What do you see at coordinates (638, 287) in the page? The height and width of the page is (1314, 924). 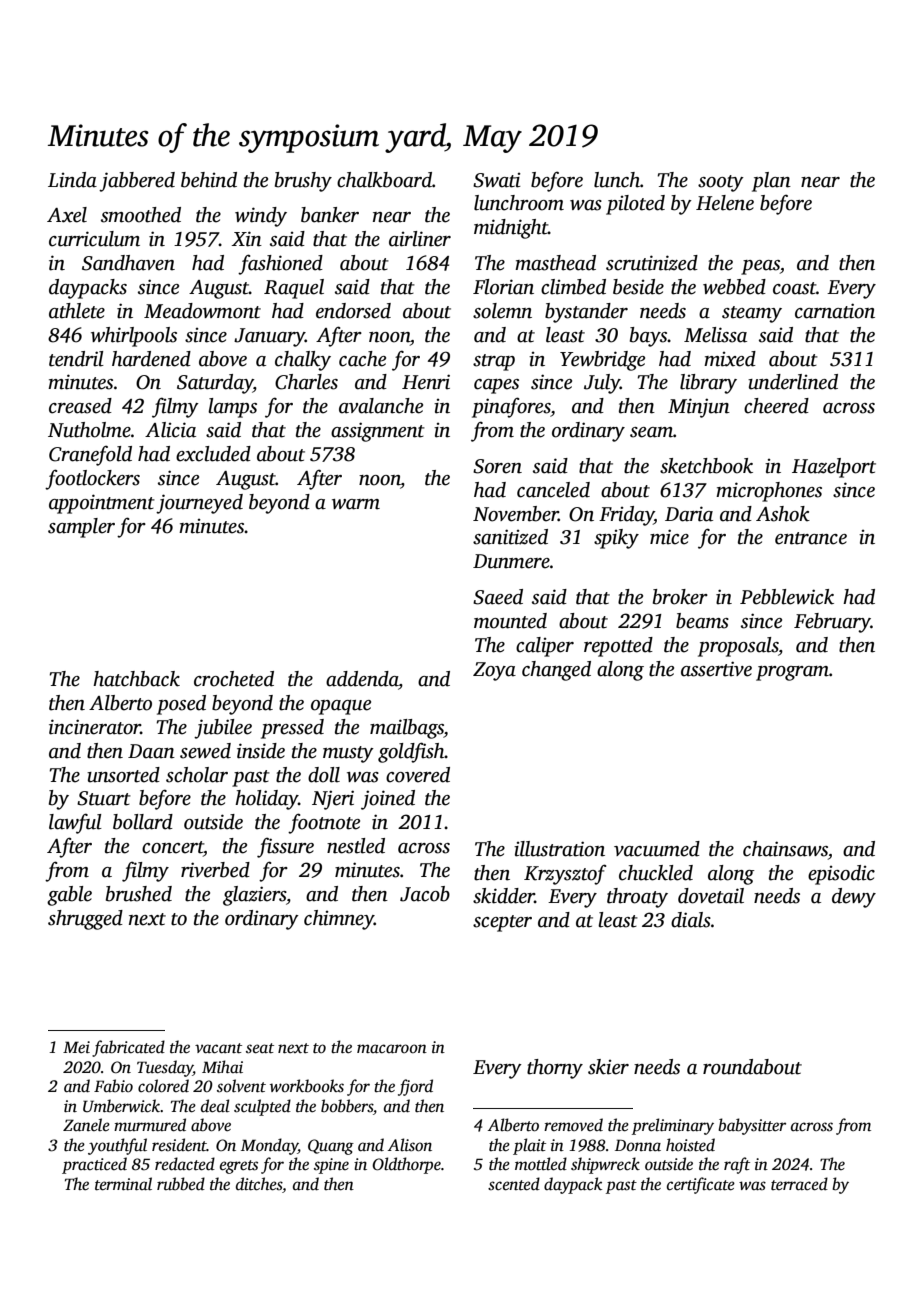 I see `beside` at bounding box center [638, 287].
